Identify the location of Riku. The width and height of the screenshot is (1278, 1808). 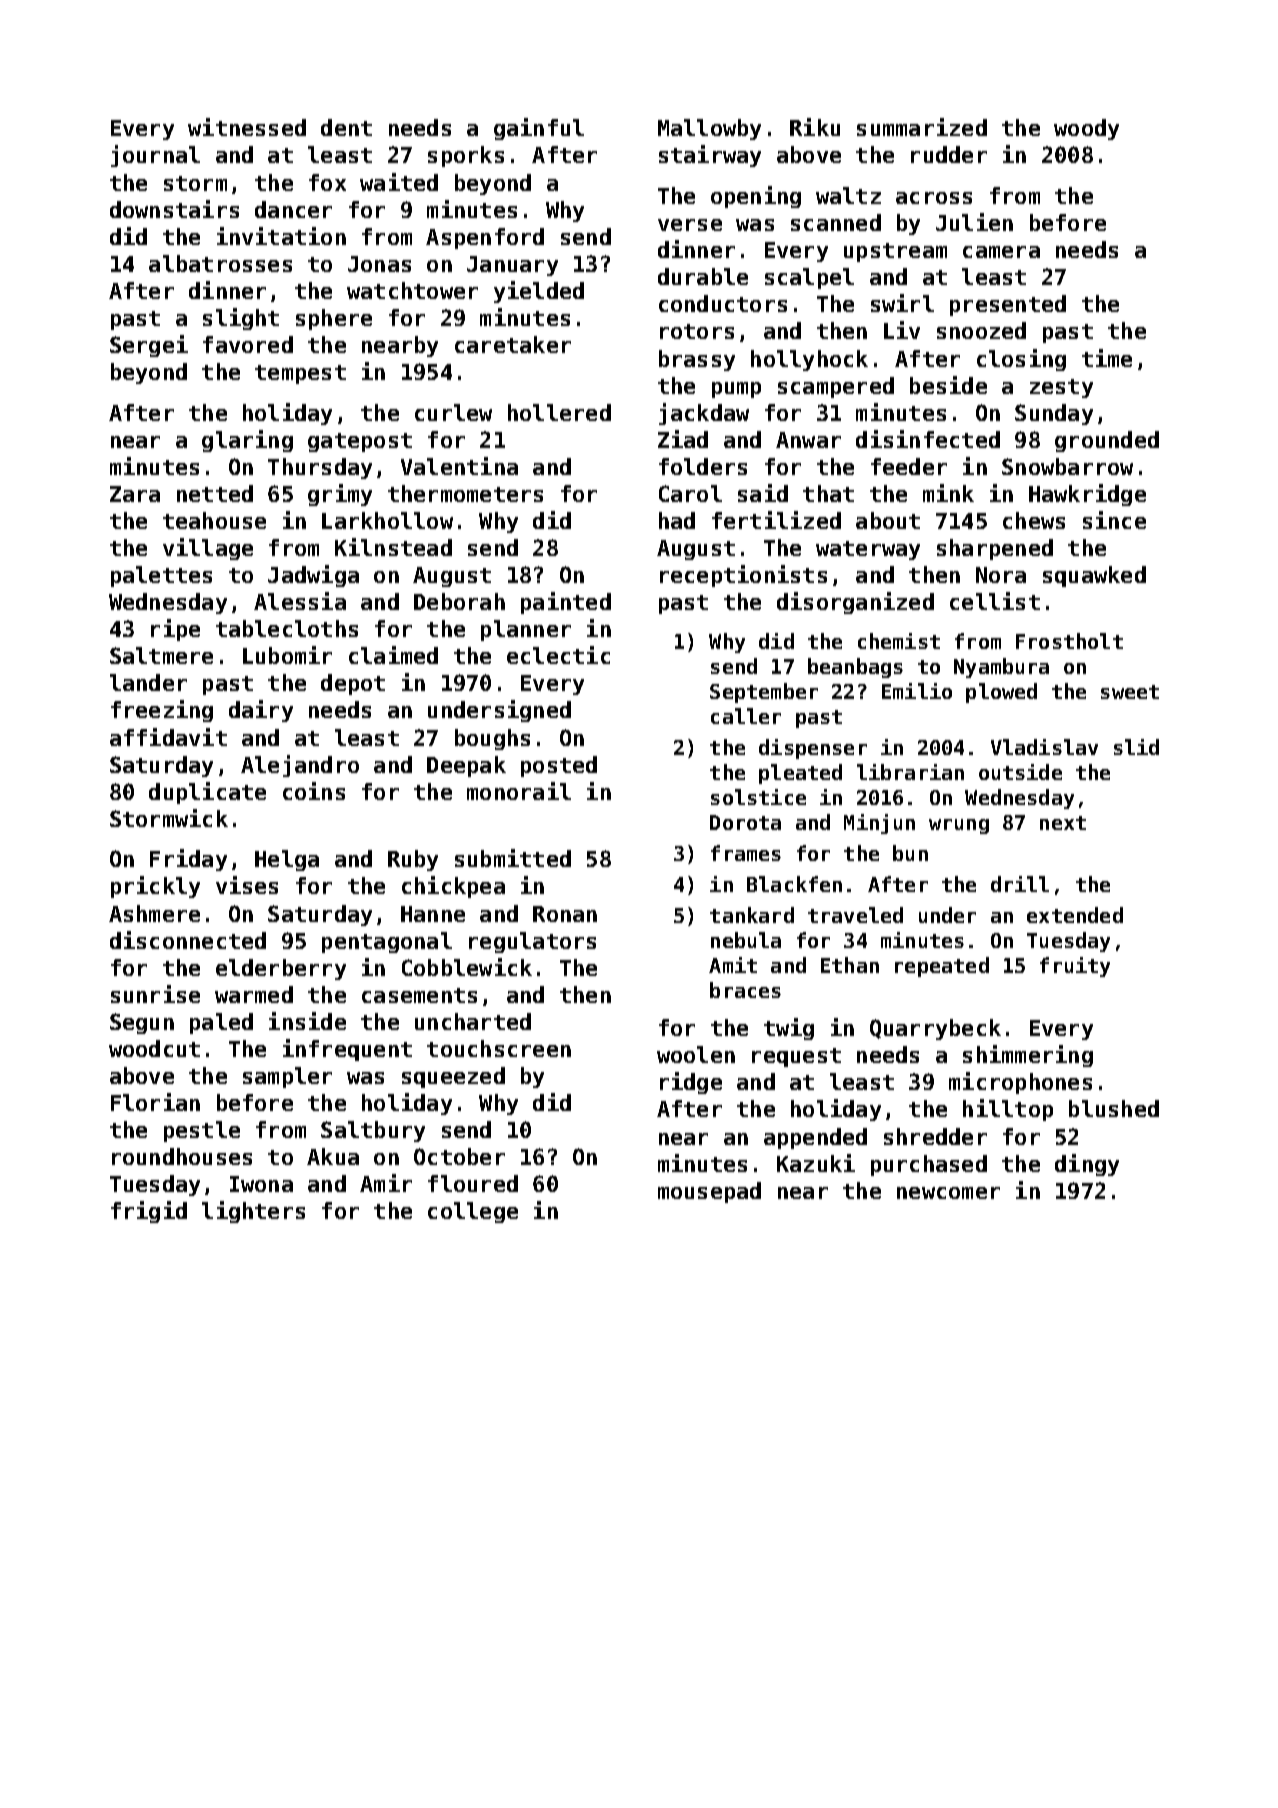
(815, 127).
